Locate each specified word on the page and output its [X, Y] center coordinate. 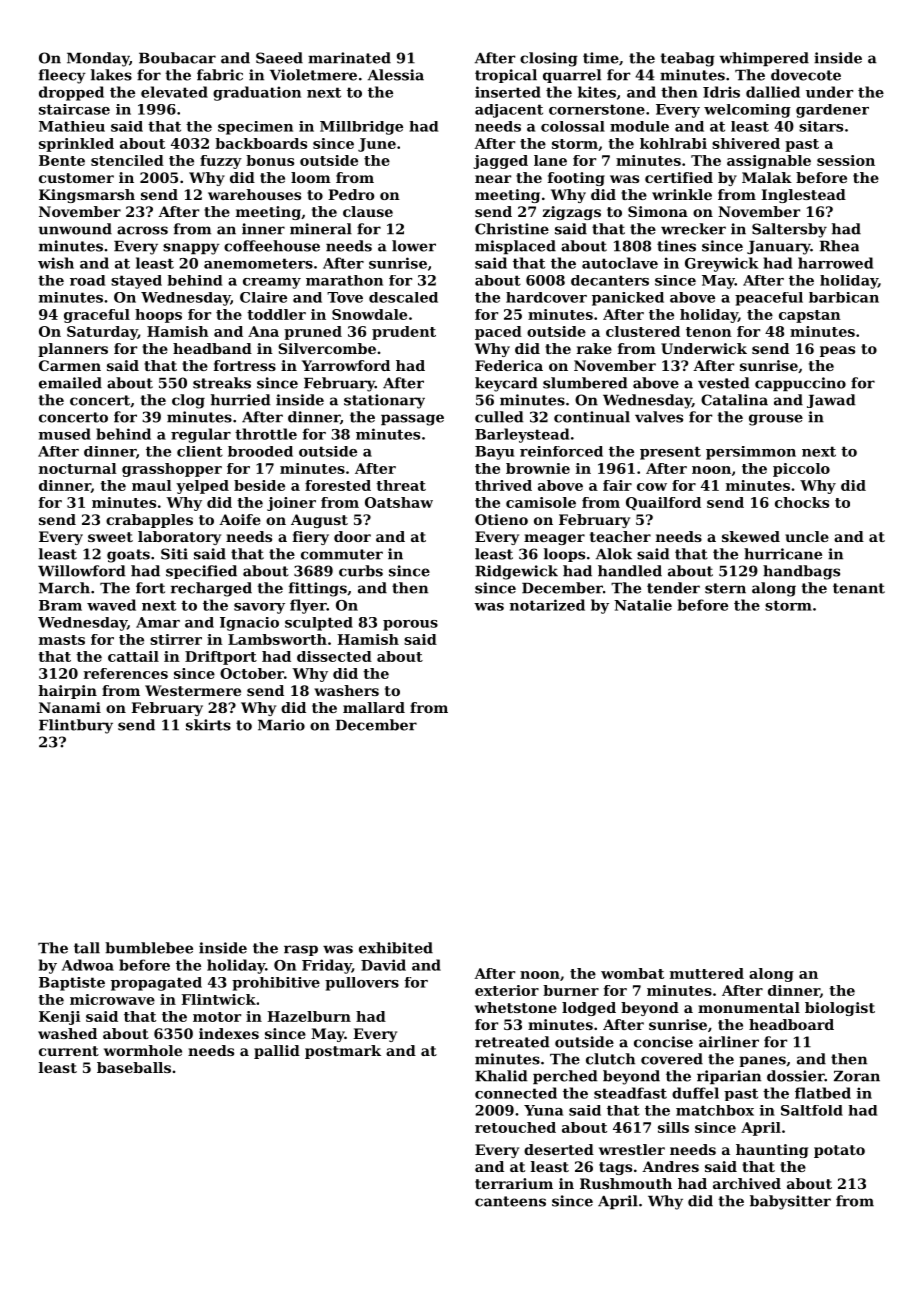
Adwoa [88, 965]
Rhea [839, 246]
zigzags [572, 213]
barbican [844, 297]
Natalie [643, 605]
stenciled [127, 160]
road [87, 280]
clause [368, 211]
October [252, 673]
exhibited [396, 948]
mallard [374, 707]
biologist [840, 1009]
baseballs [134, 1067]
